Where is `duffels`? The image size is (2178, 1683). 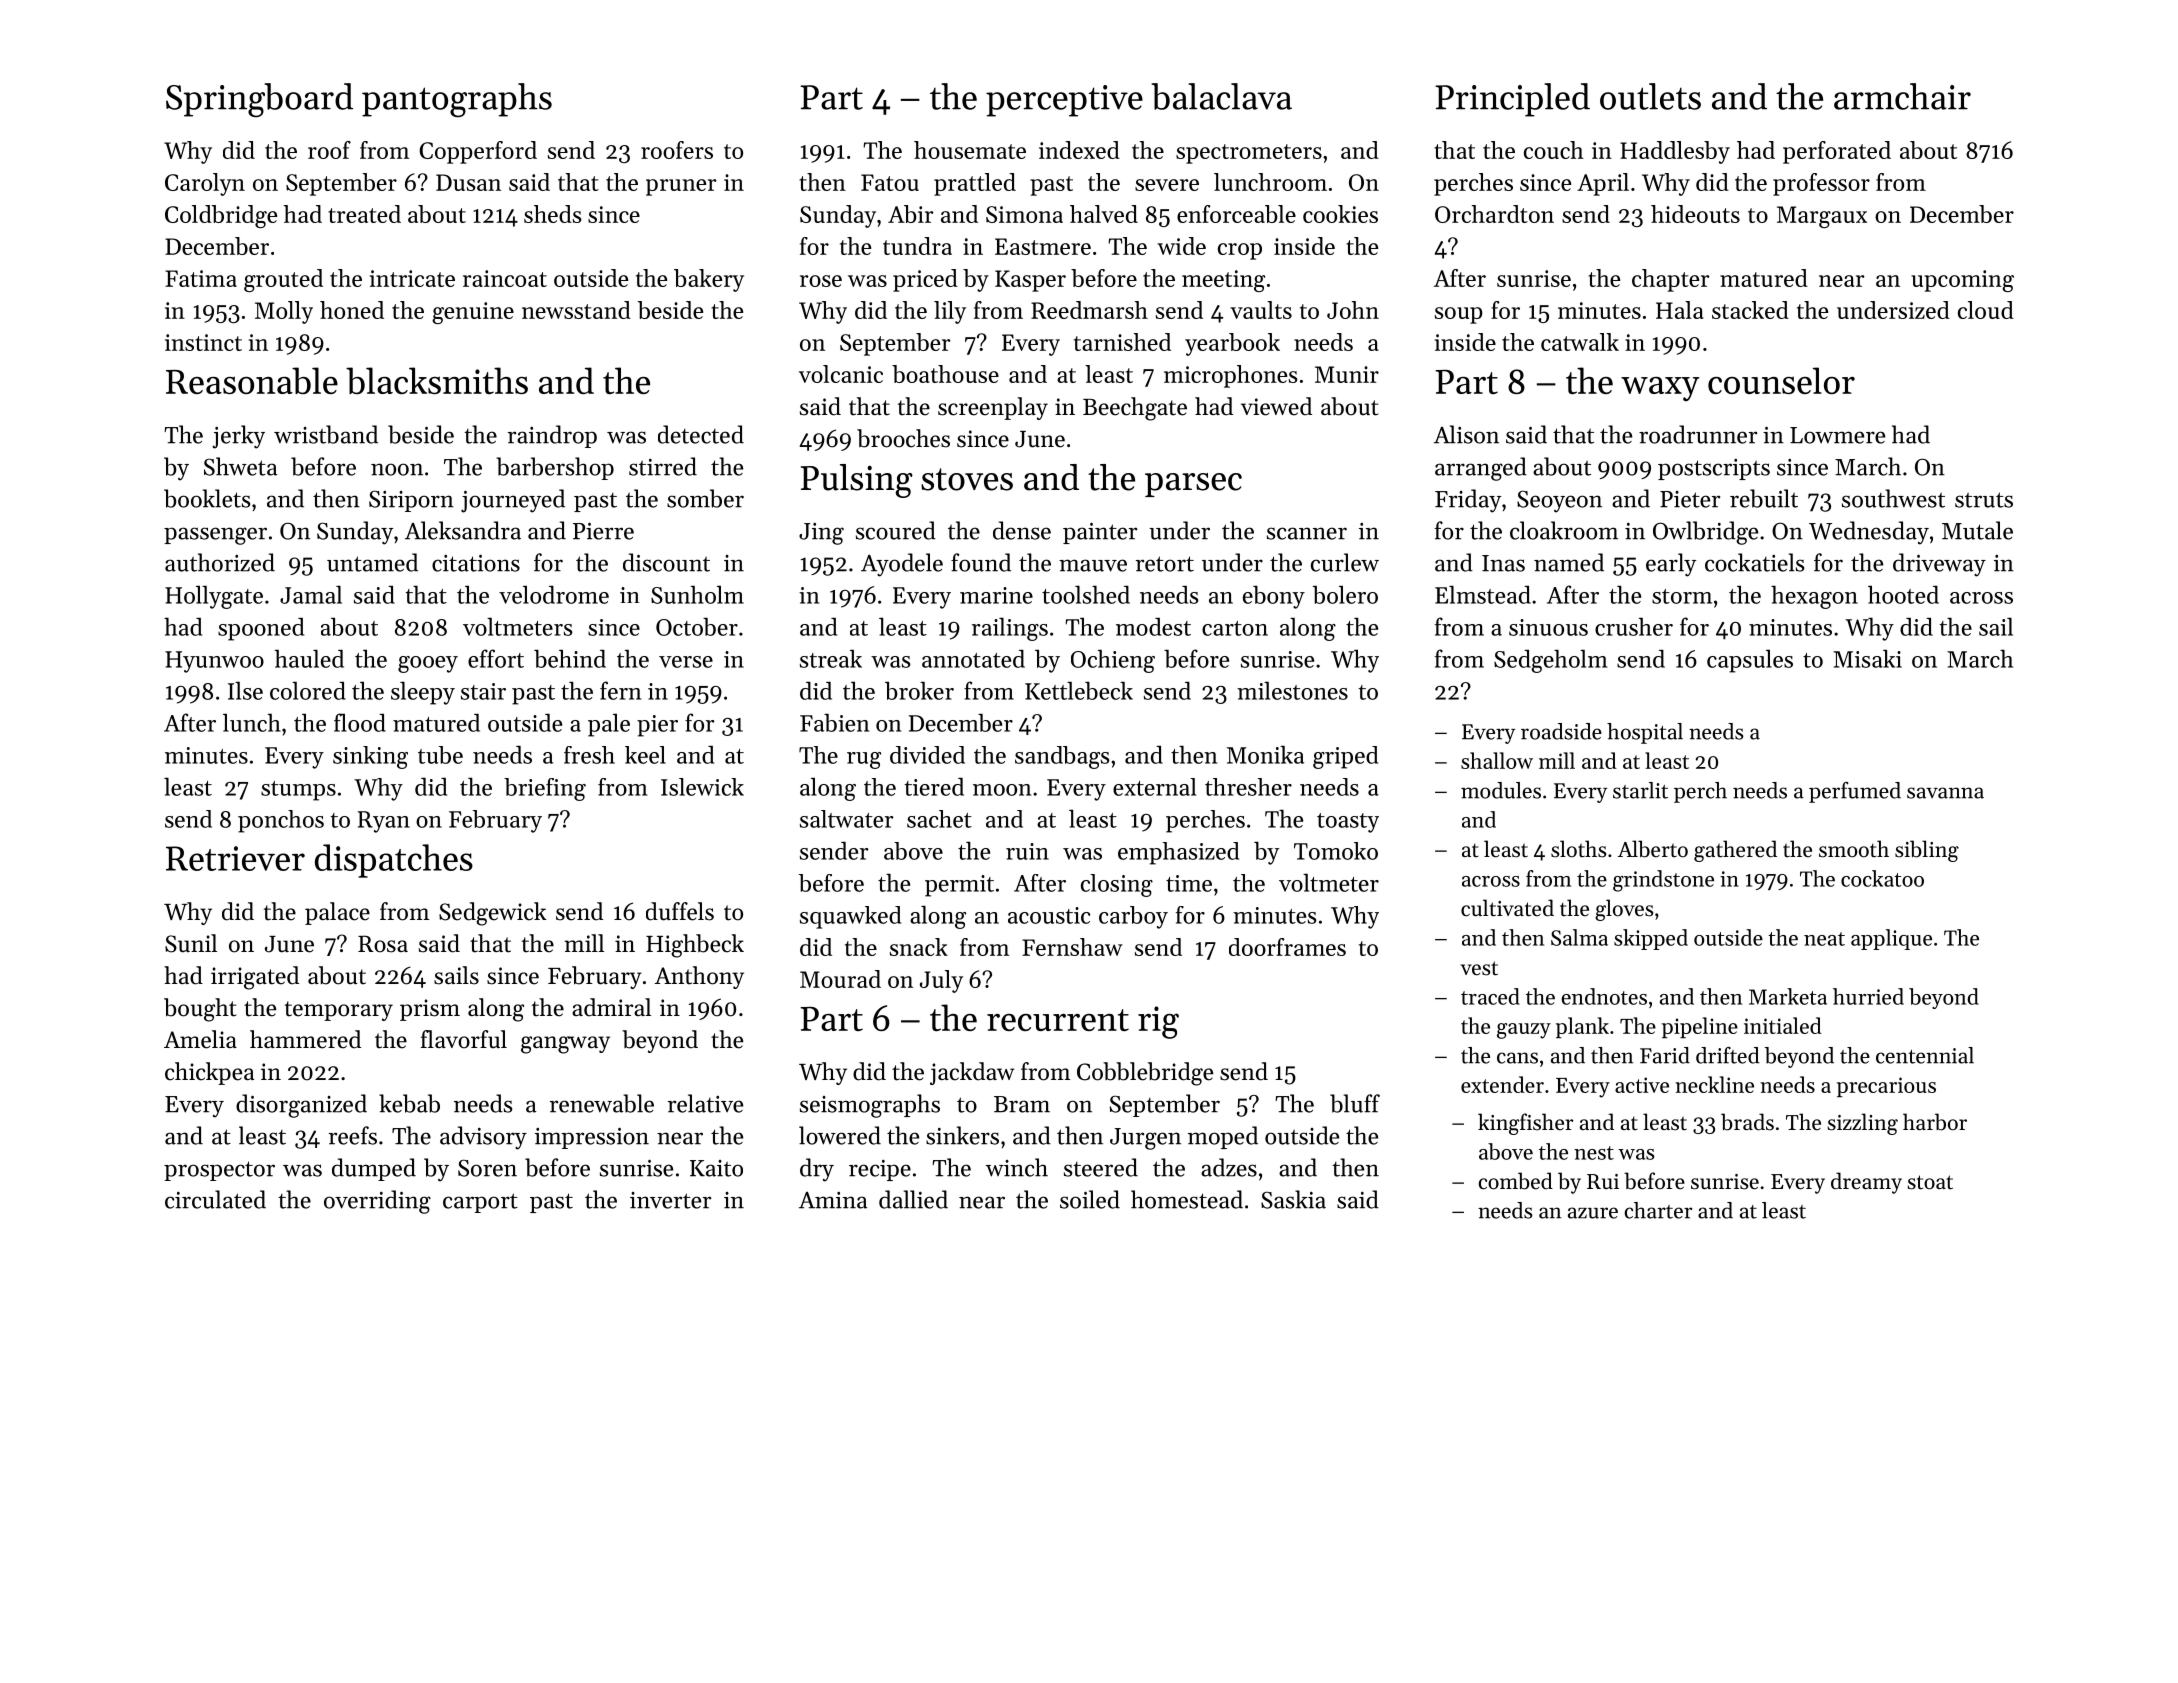 duffels is located at coordinates (680, 911).
